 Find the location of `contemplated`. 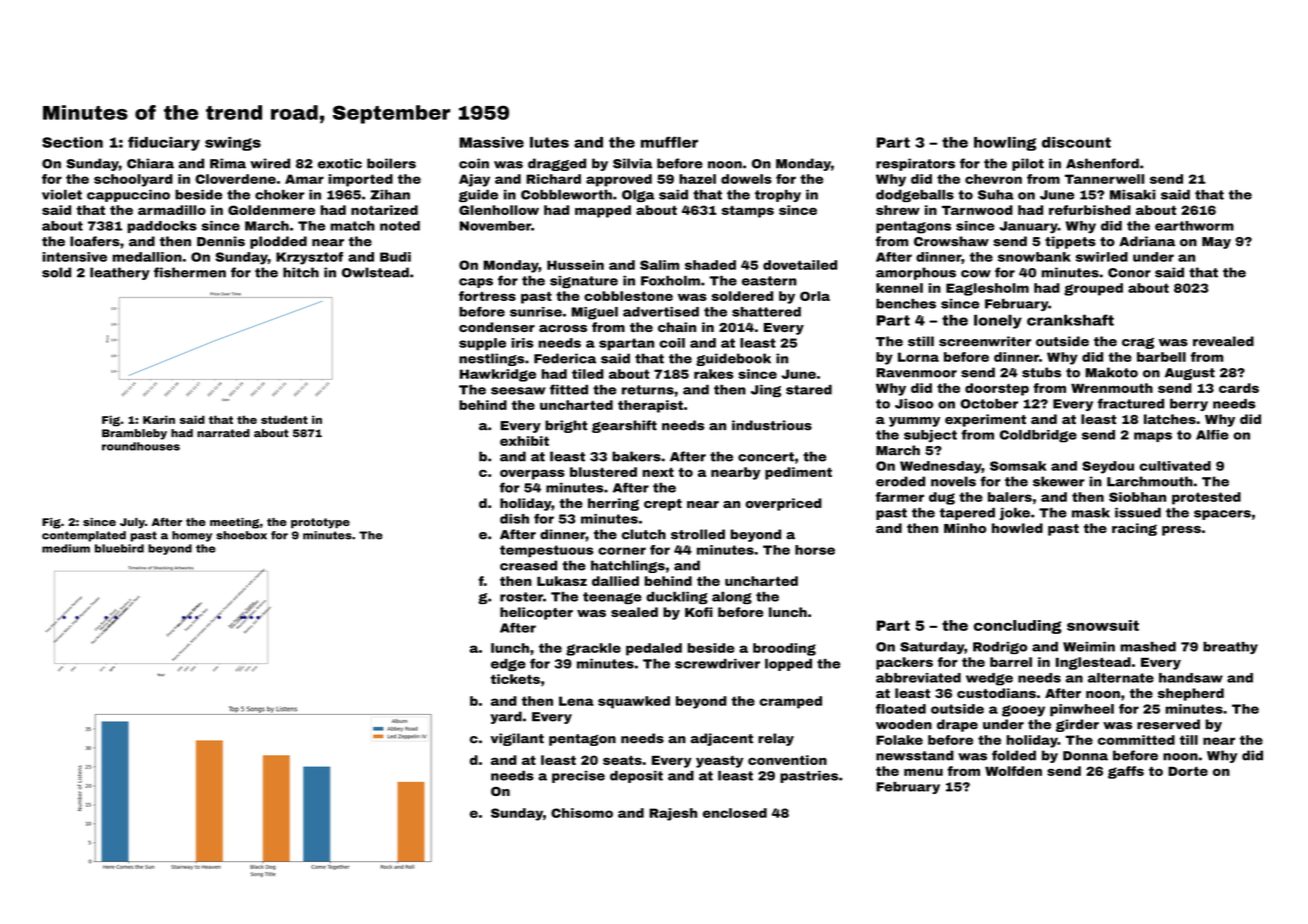

contemplated is located at coordinates (84, 536).
